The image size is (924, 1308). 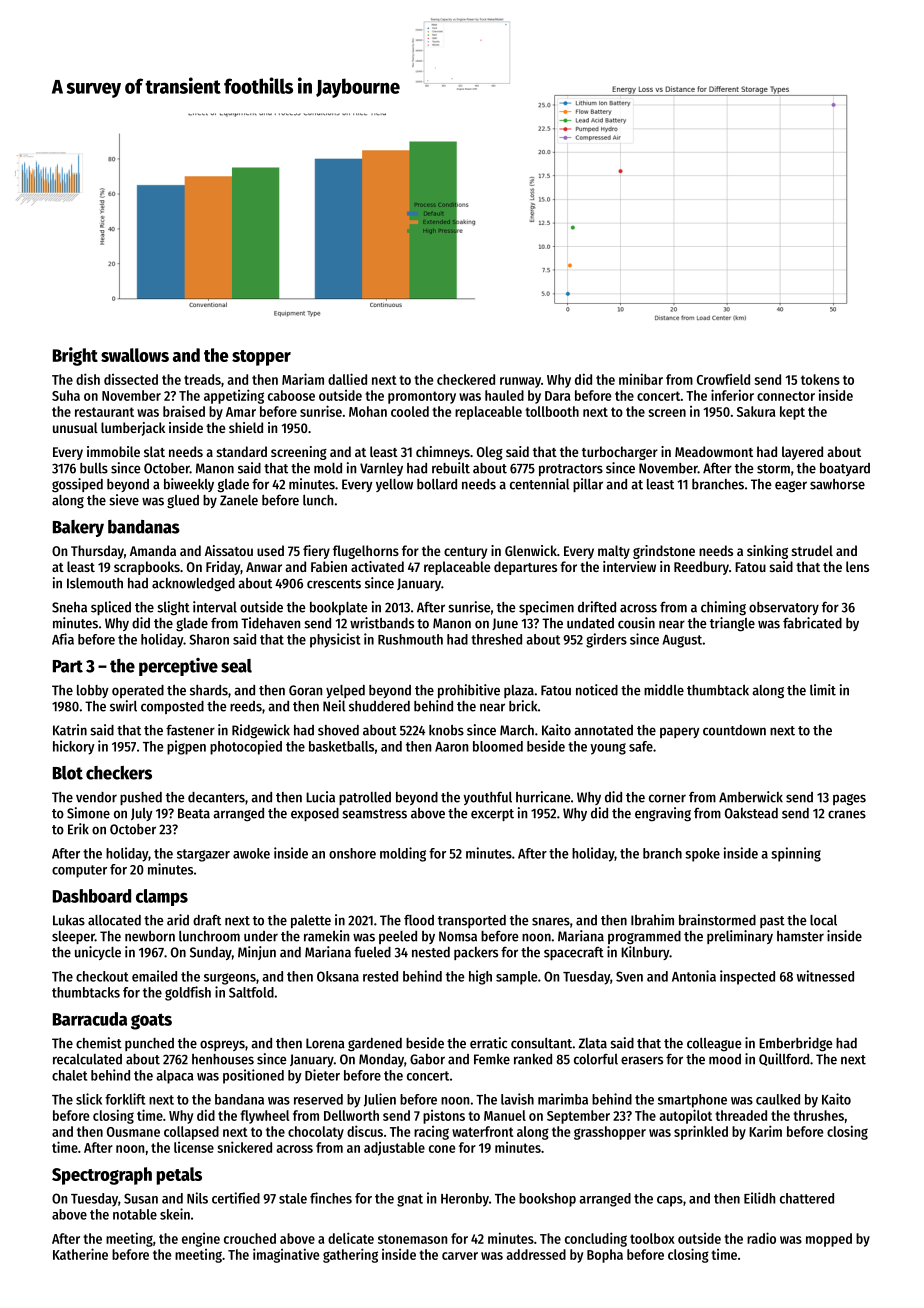 What do you see at coordinates (786, 396) in the document?
I see `connector` at bounding box center [786, 396].
